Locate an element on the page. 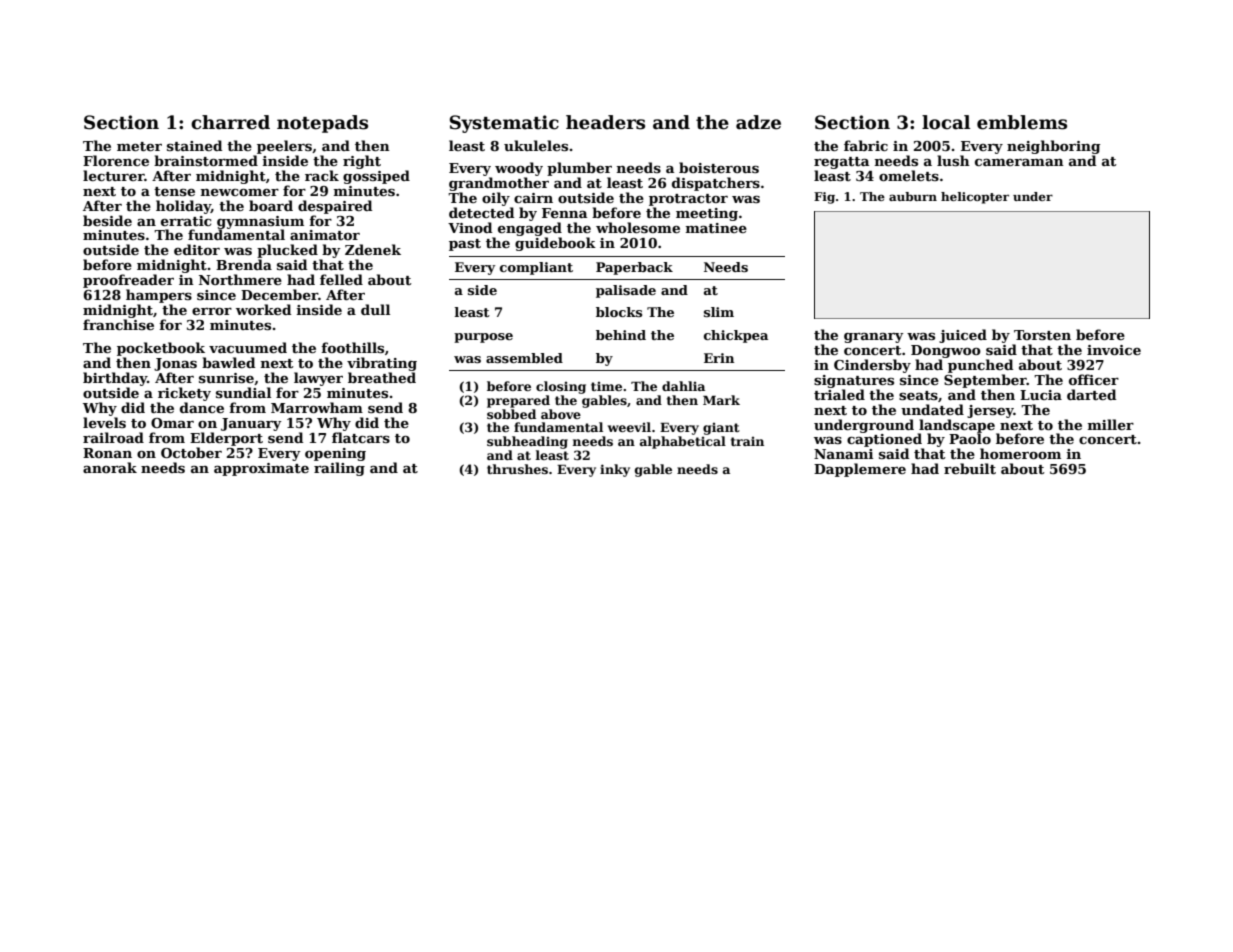 Image resolution: width=1233 pixels, height=952 pixels. approximate is located at coordinates (261, 469).
